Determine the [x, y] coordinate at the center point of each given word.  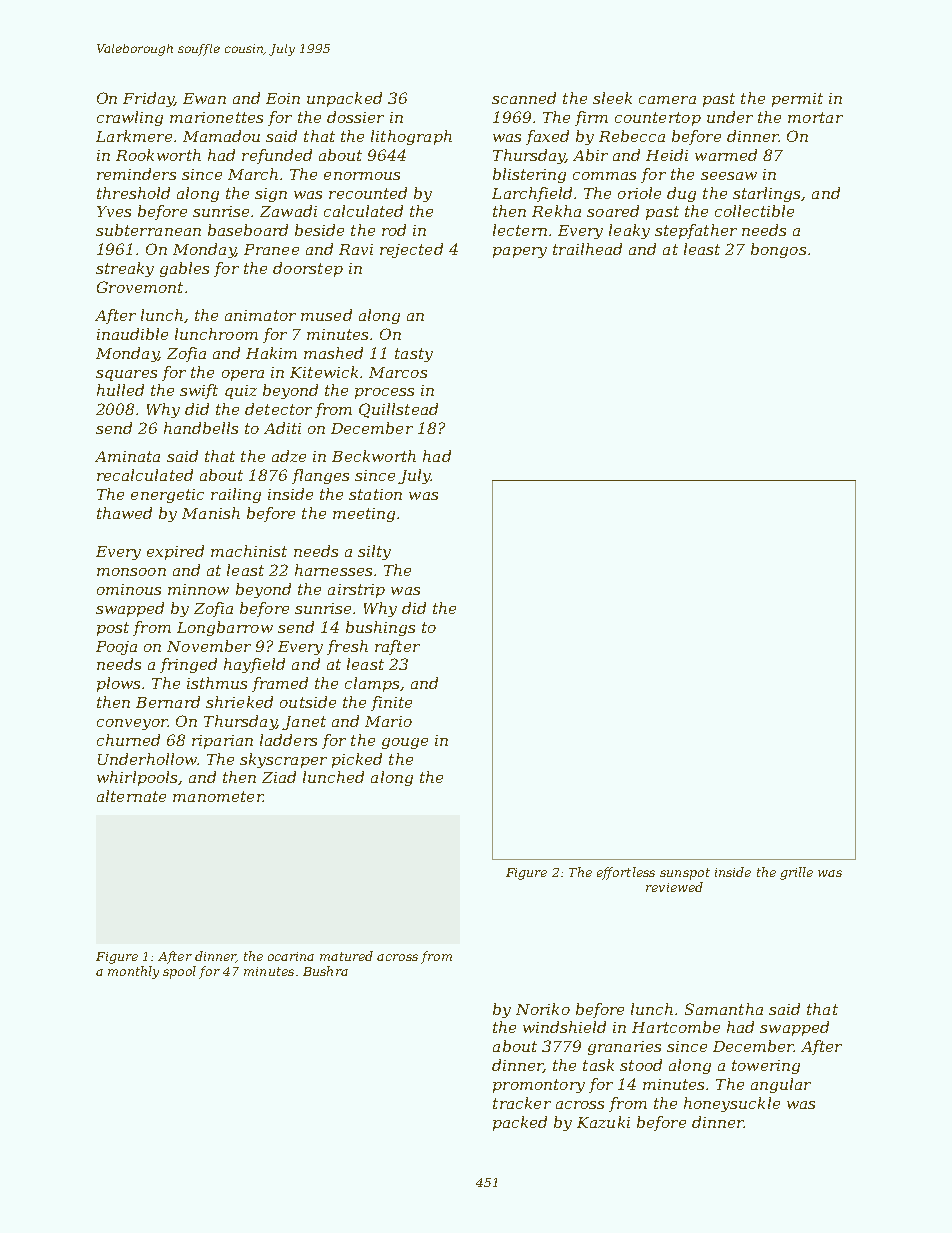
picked [357, 760]
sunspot [685, 874]
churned [128, 740]
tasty [414, 355]
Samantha [724, 1009]
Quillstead [398, 410]
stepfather [696, 231]
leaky [629, 231]
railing [236, 495]
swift [199, 391]
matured [346, 956]
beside [319, 230]
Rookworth [158, 155]
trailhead [587, 249]
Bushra [325, 971]
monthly [133, 972]
